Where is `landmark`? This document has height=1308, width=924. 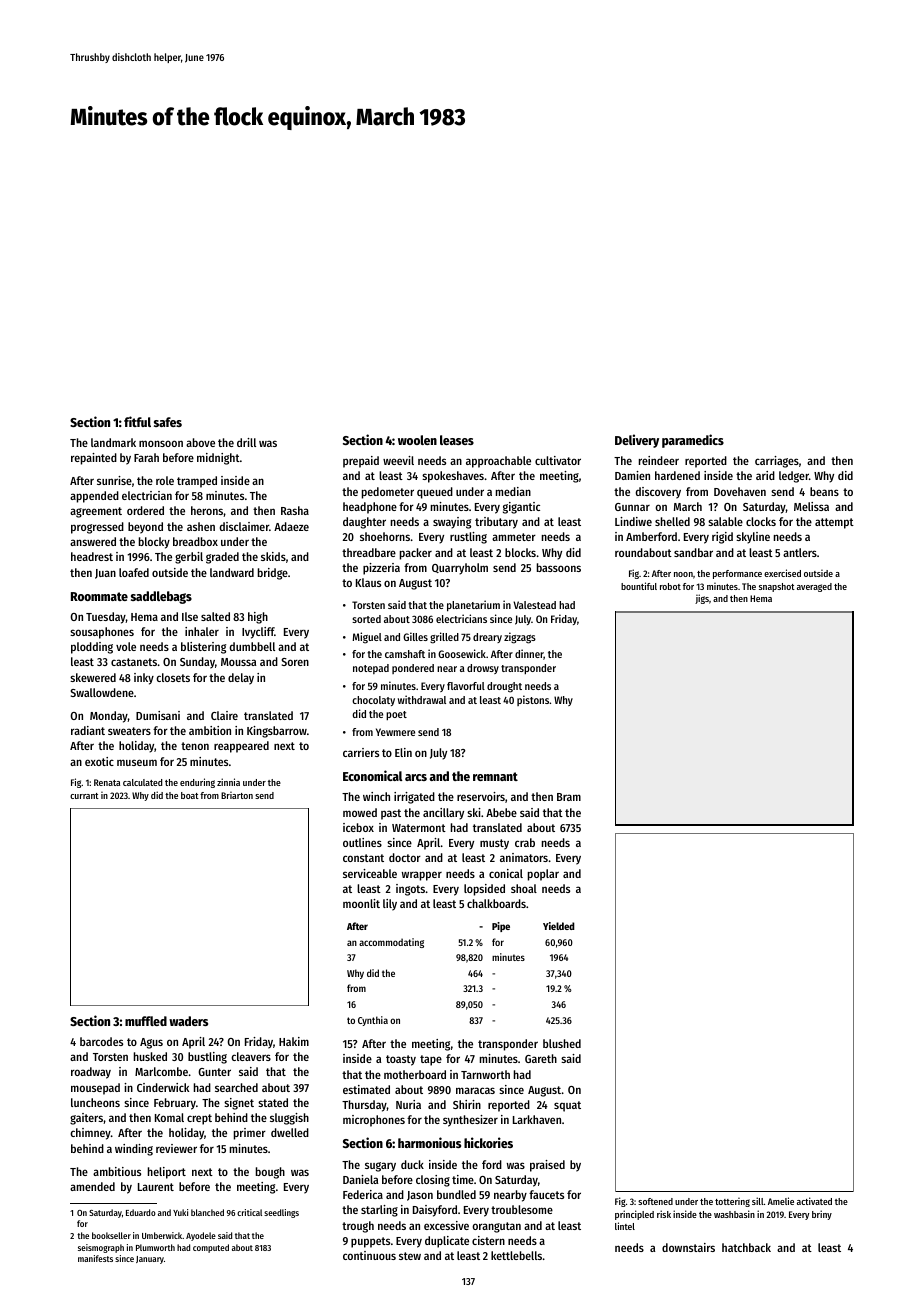 landmark is located at coordinates (113, 442).
